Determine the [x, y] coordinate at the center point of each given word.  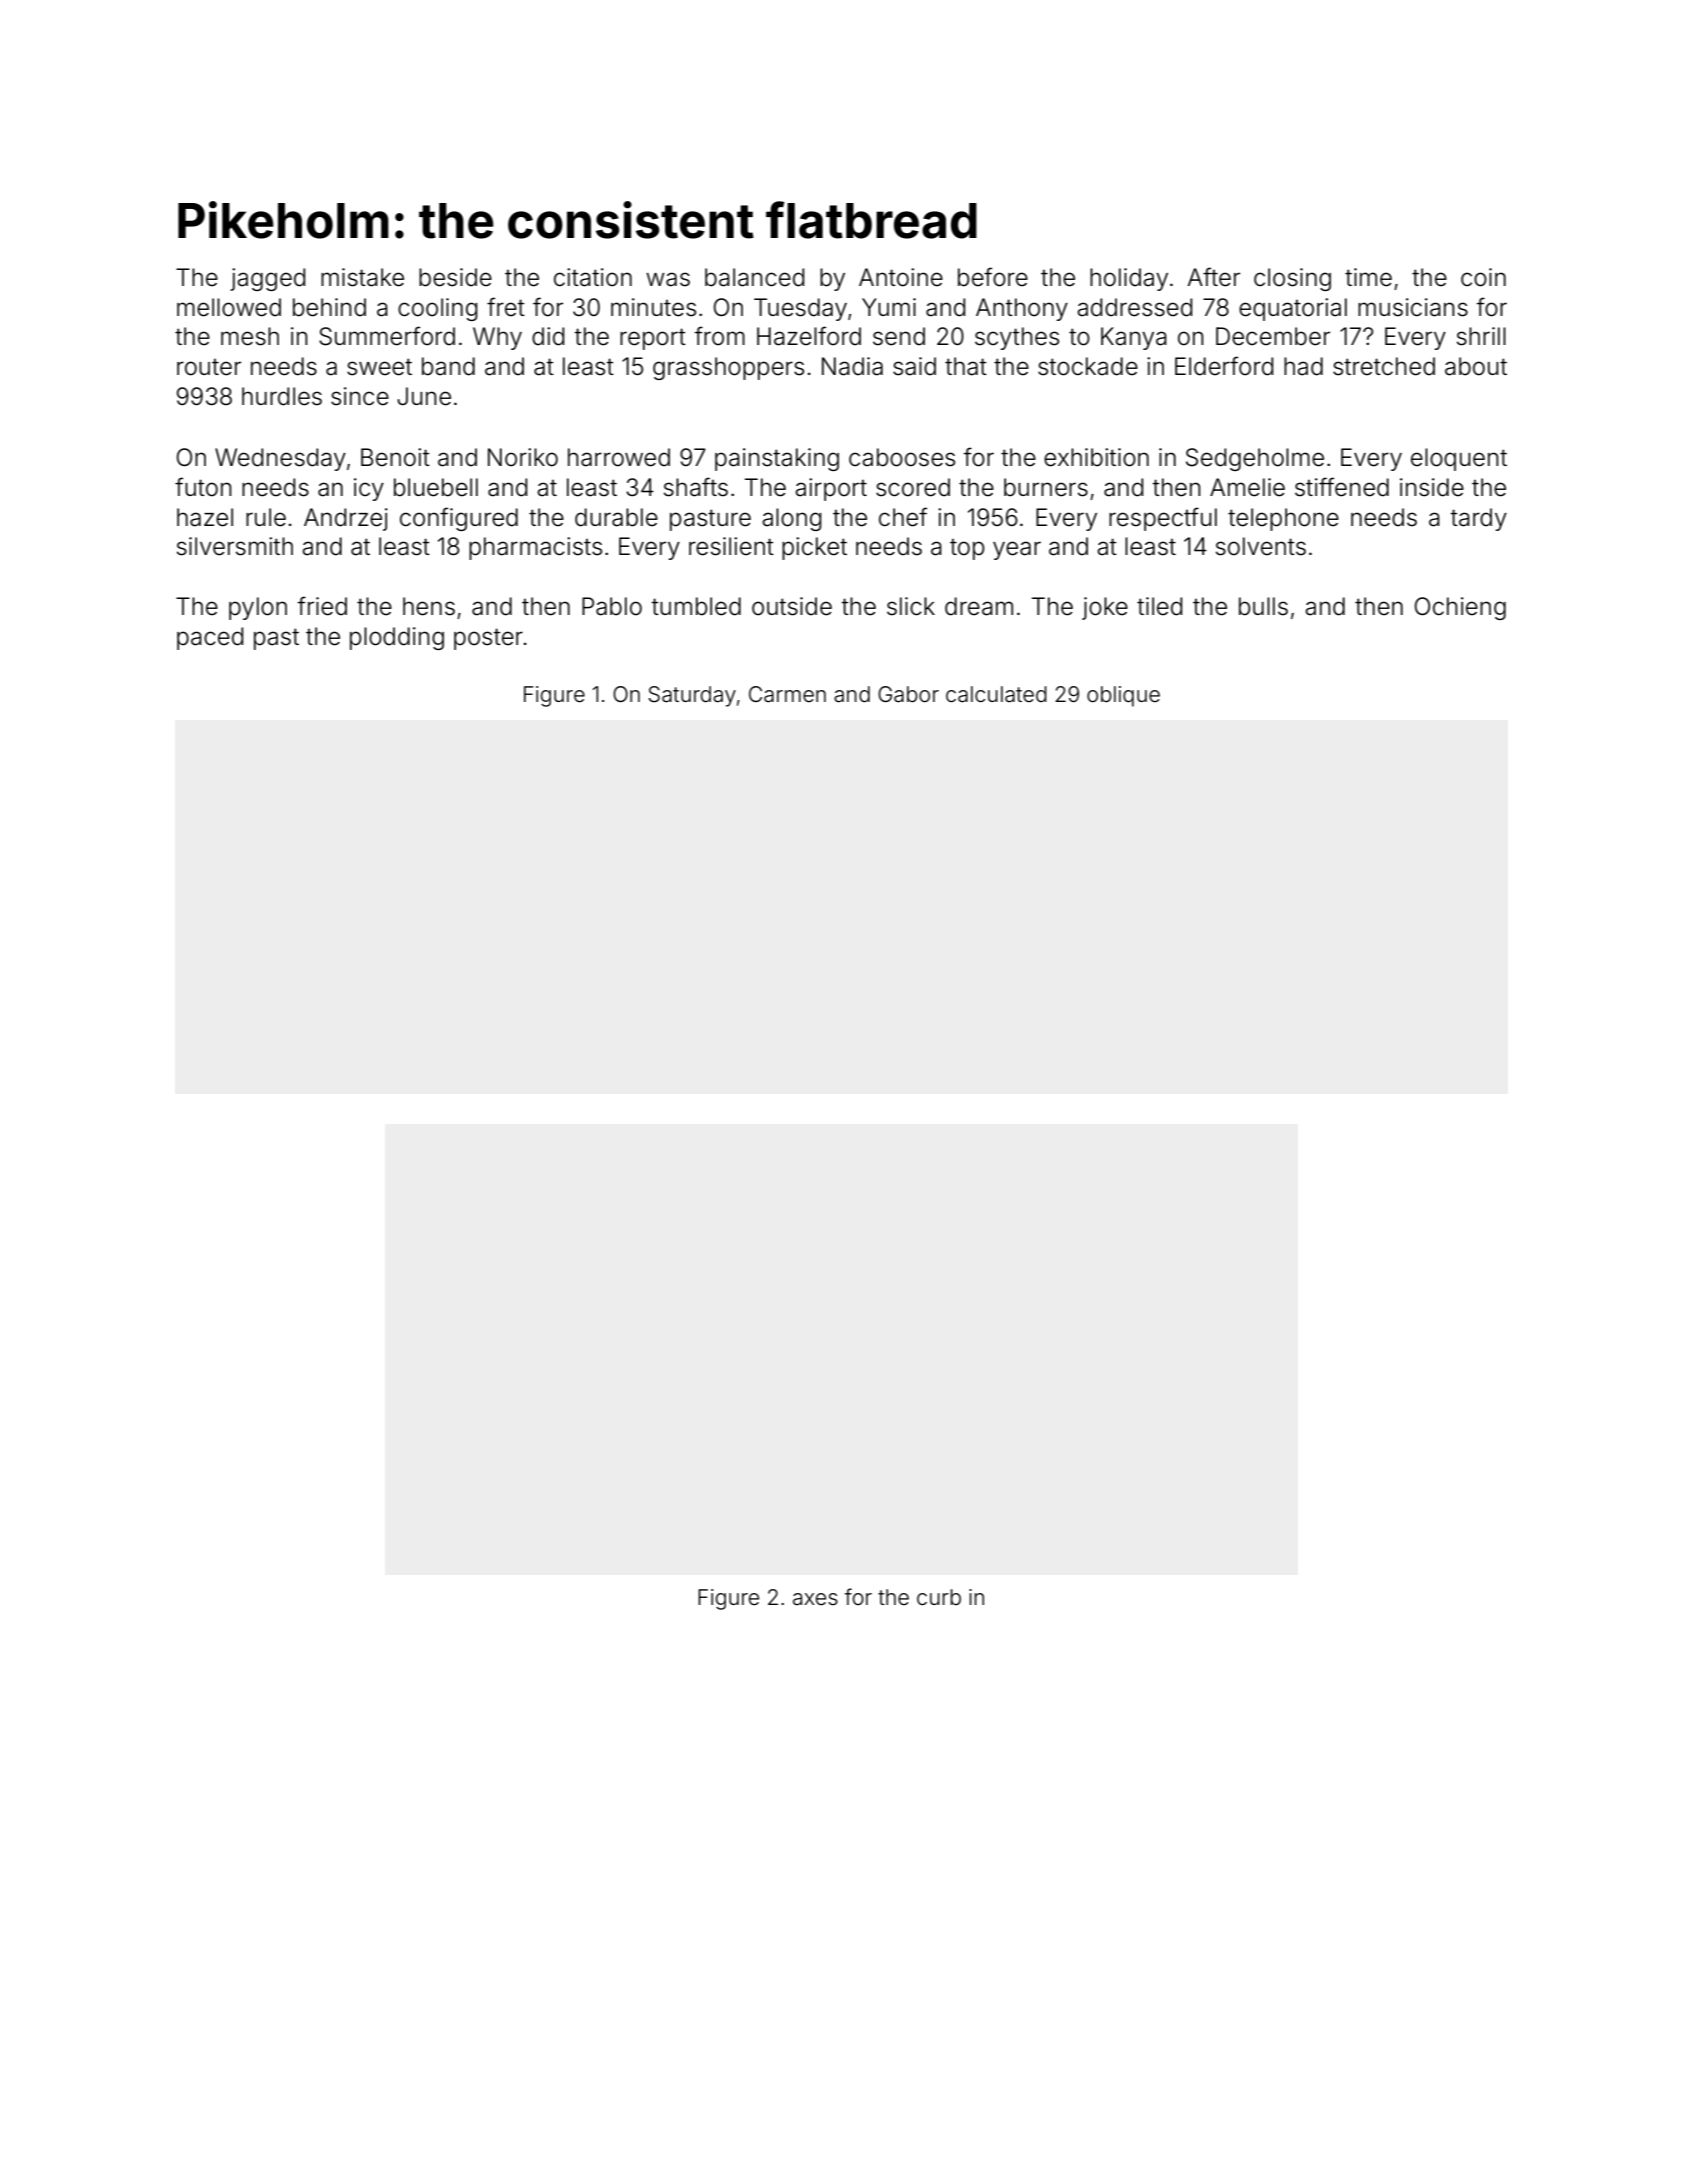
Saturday [692, 696]
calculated [996, 694]
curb [939, 1597]
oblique [1123, 696]
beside [455, 277]
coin [1483, 277]
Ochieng [1460, 608]
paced [210, 638]
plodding [397, 638]
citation [593, 277]
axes [815, 1599]
